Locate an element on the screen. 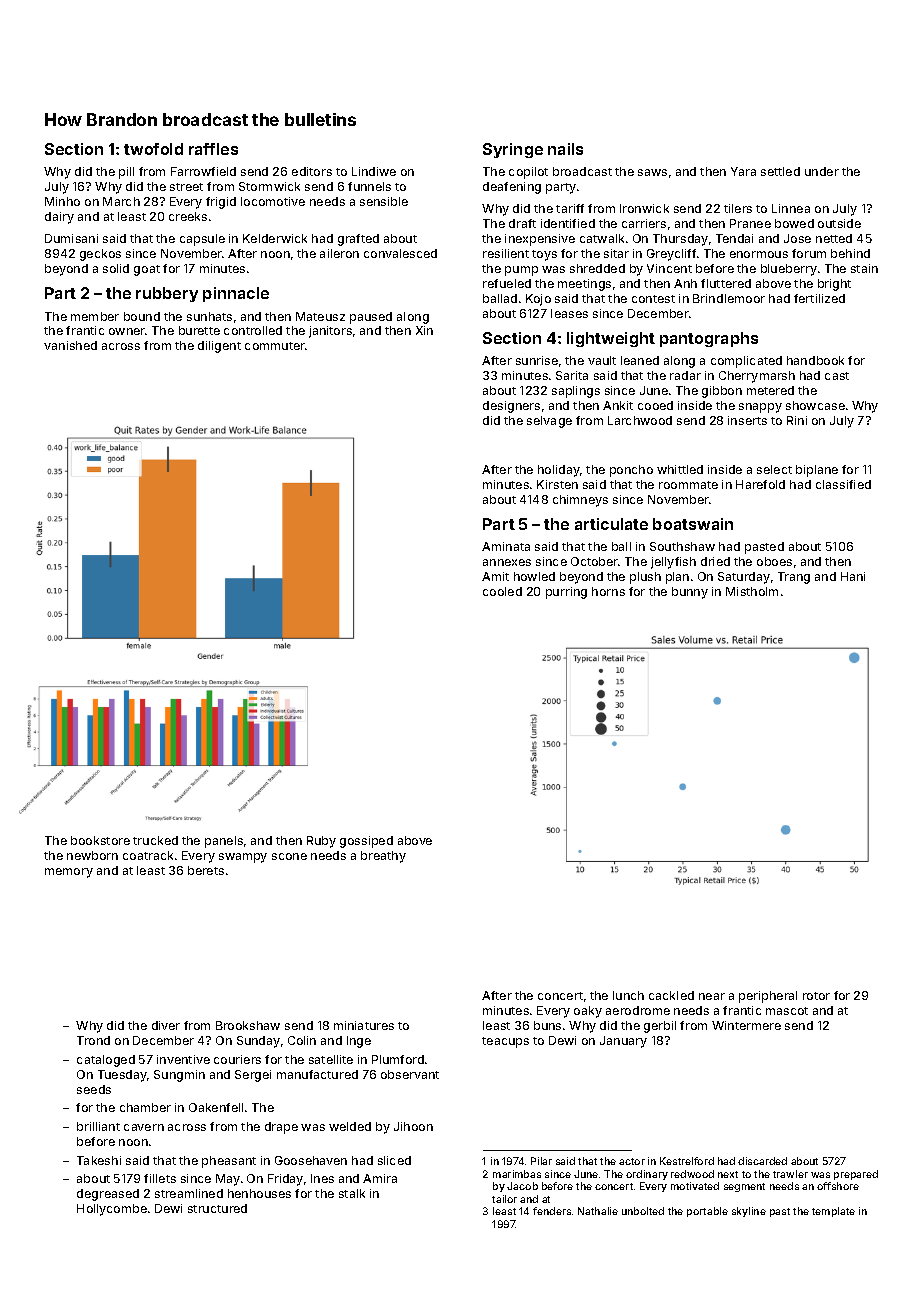 This screenshot has width=924, height=1308. commuter is located at coordinates (275, 346).
